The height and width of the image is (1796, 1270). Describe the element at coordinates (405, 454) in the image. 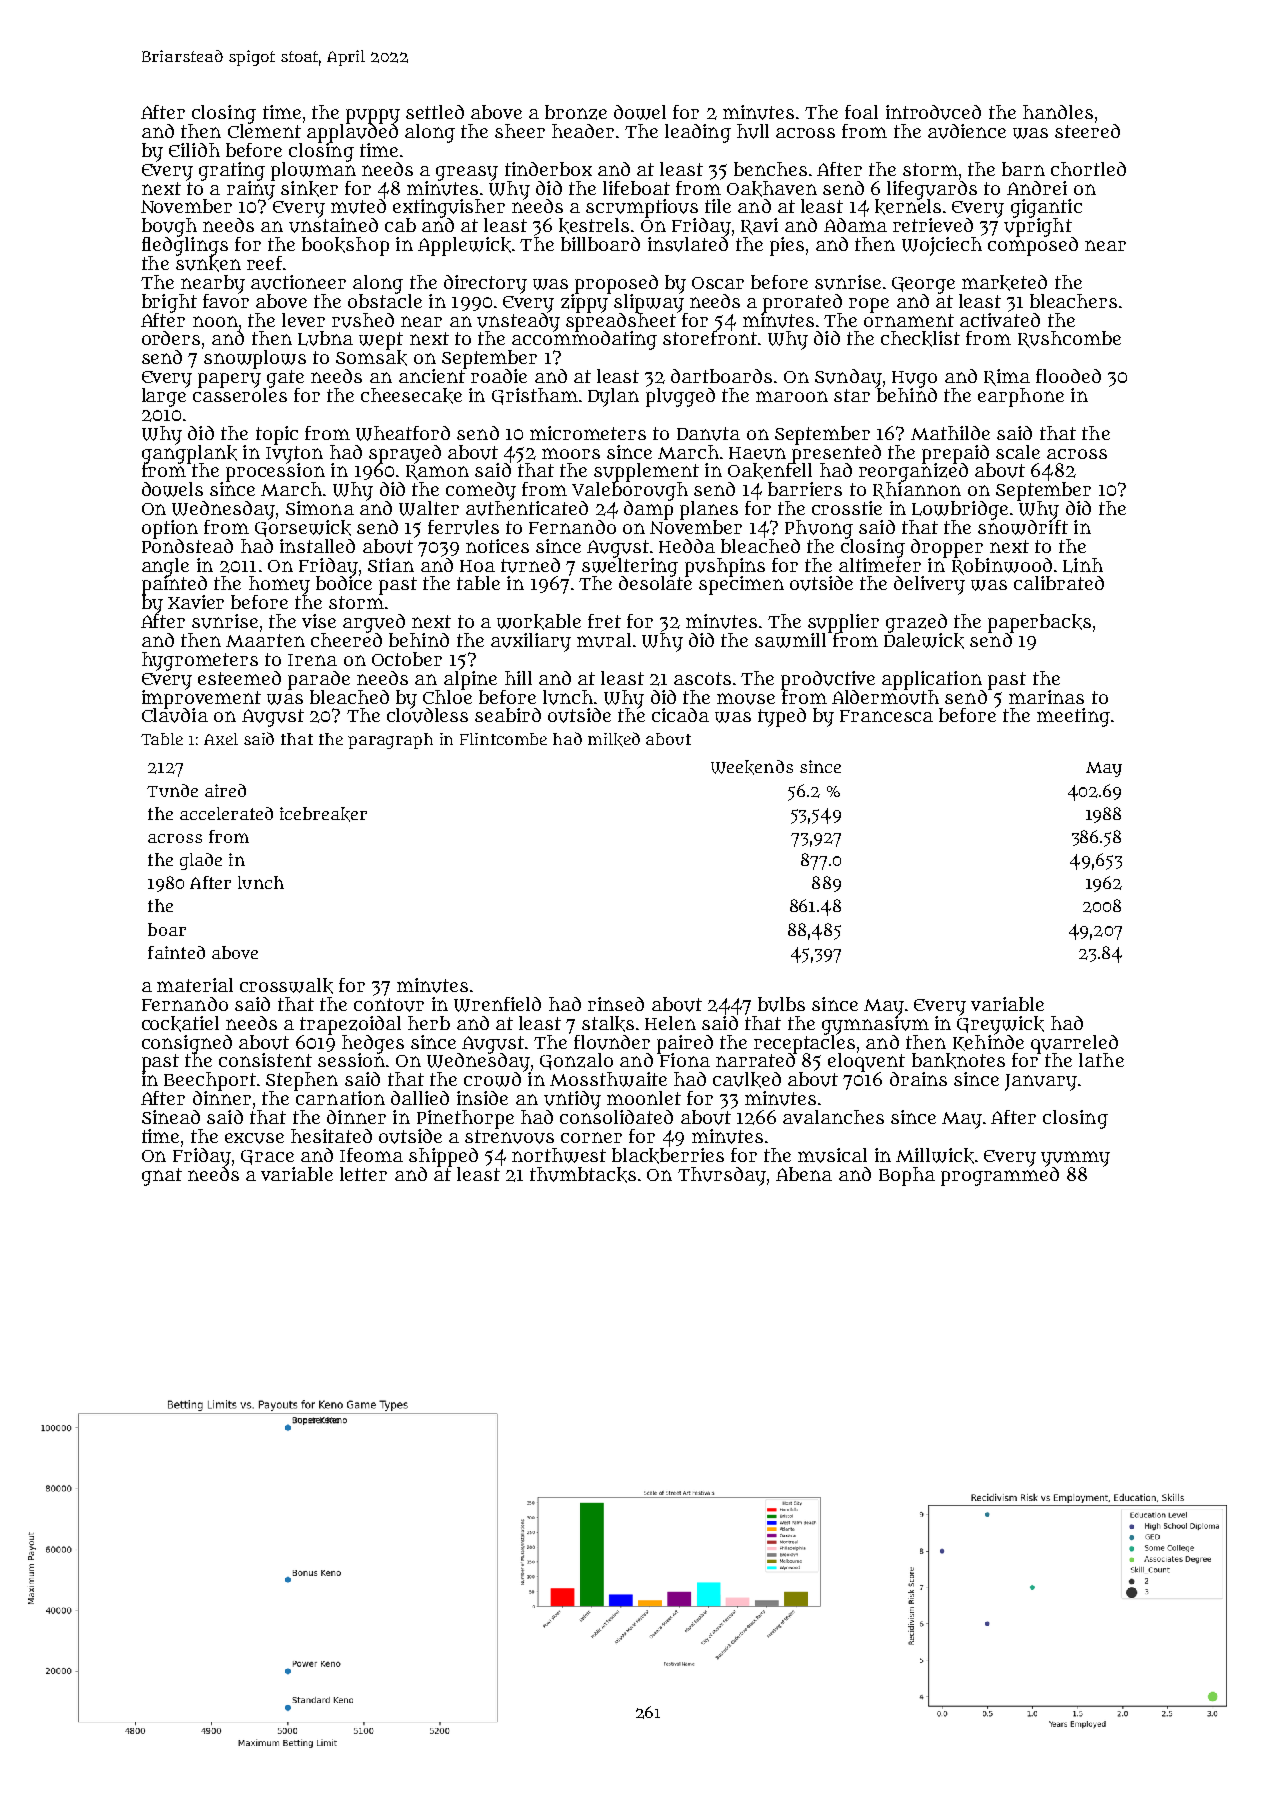

I see `sprayed` at that location.
